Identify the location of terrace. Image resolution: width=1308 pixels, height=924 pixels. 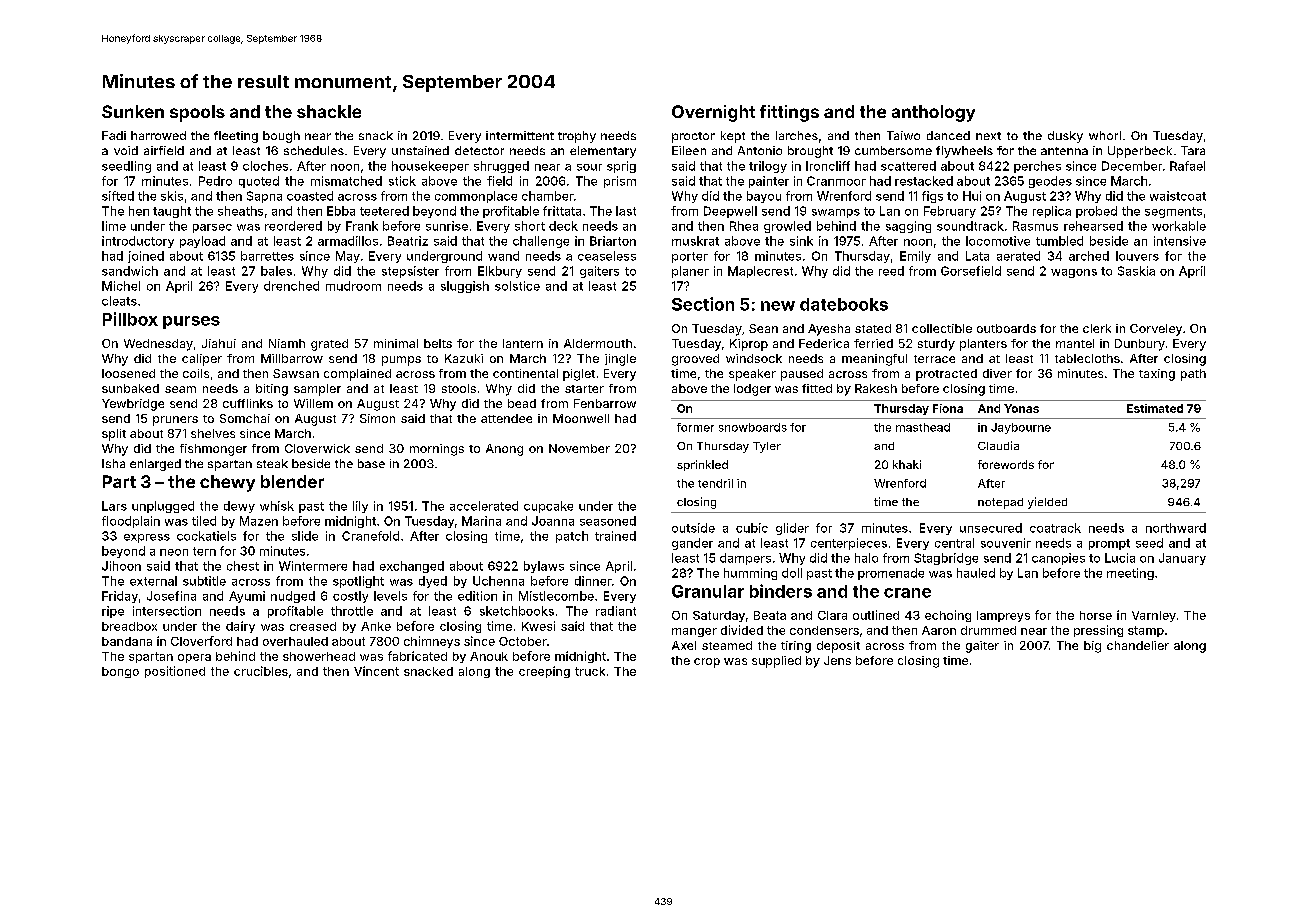
(934, 359).
